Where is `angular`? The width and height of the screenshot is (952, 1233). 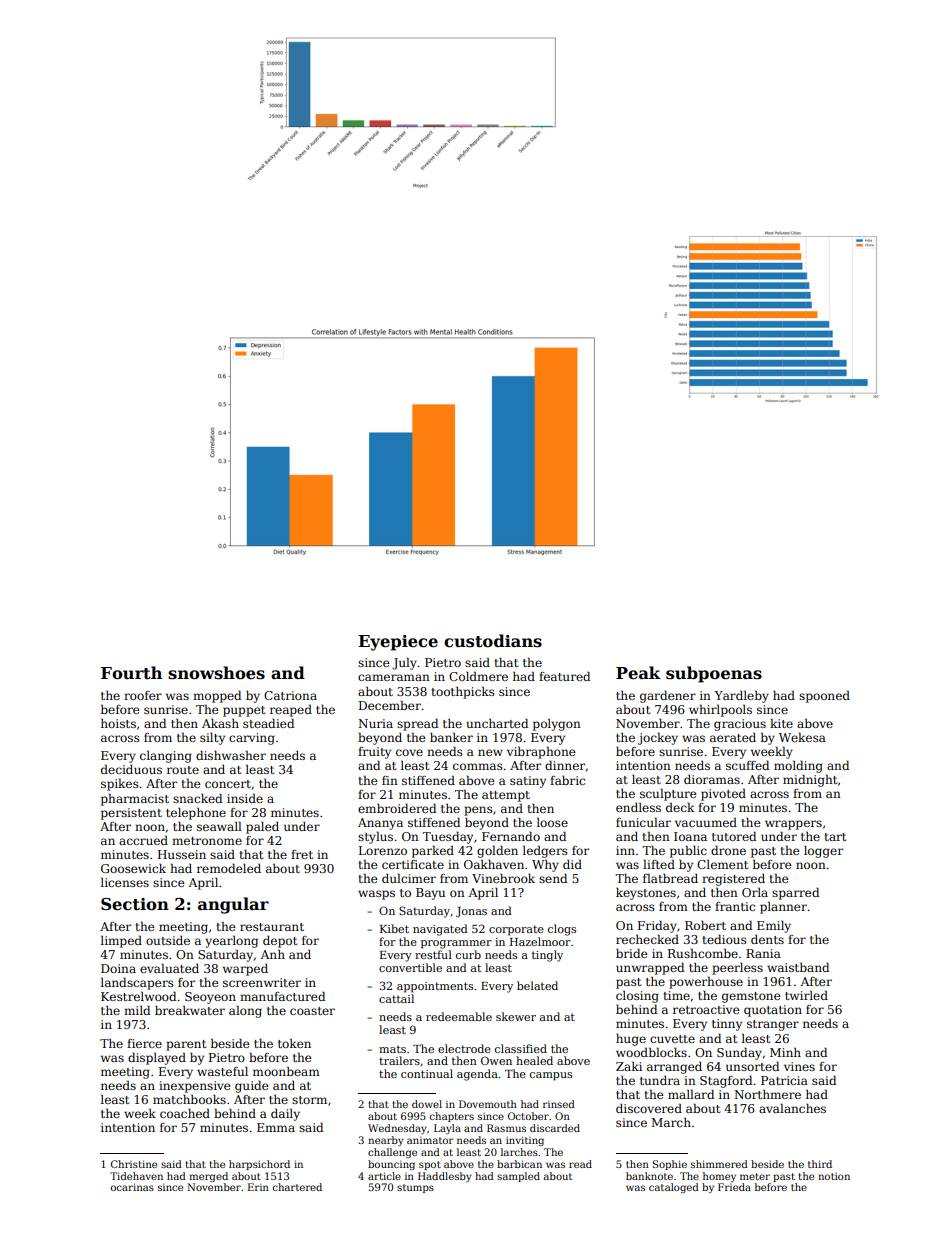
angular is located at coordinates (233, 905).
